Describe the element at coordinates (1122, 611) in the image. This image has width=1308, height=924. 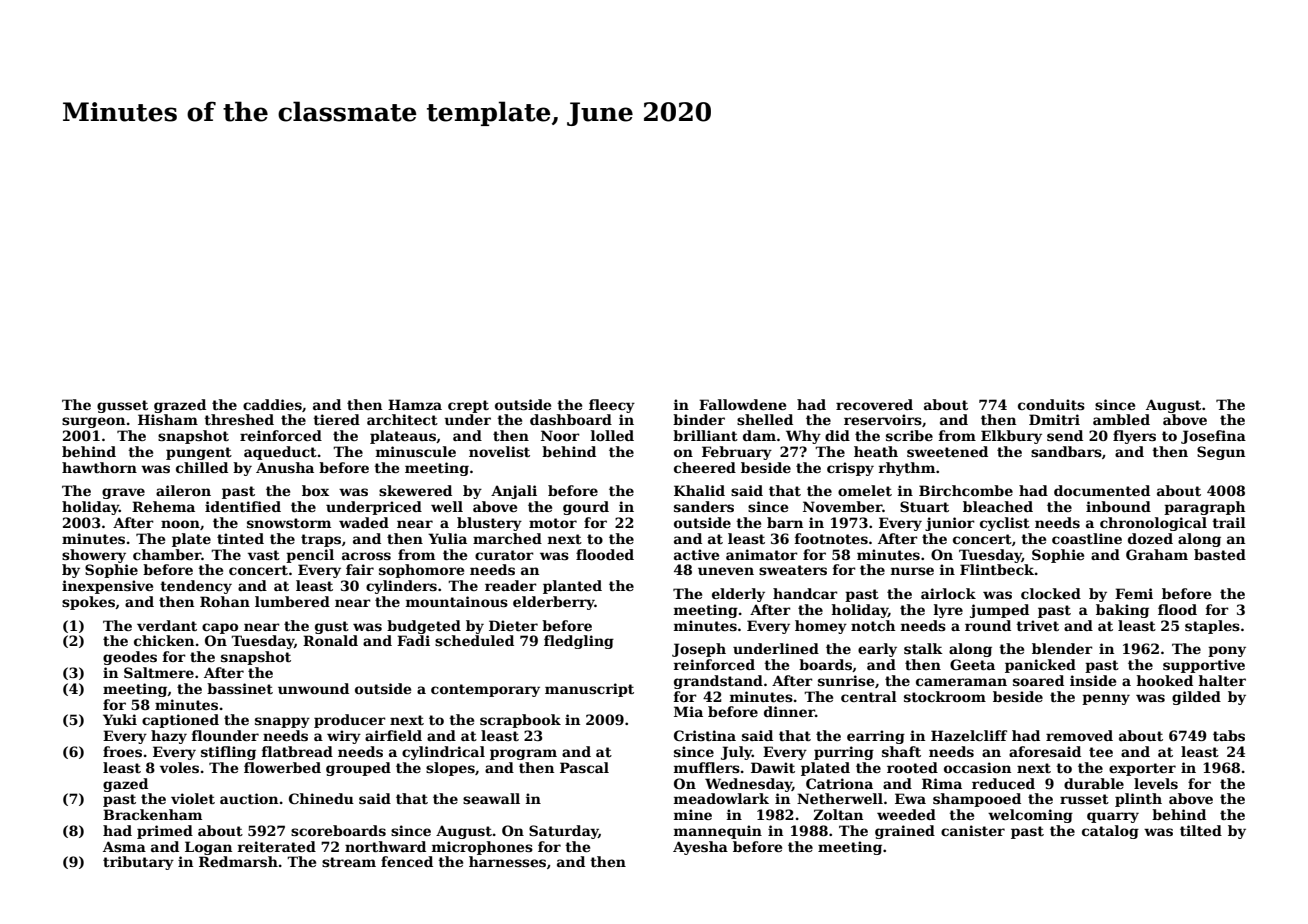
I see `baking` at that location.
